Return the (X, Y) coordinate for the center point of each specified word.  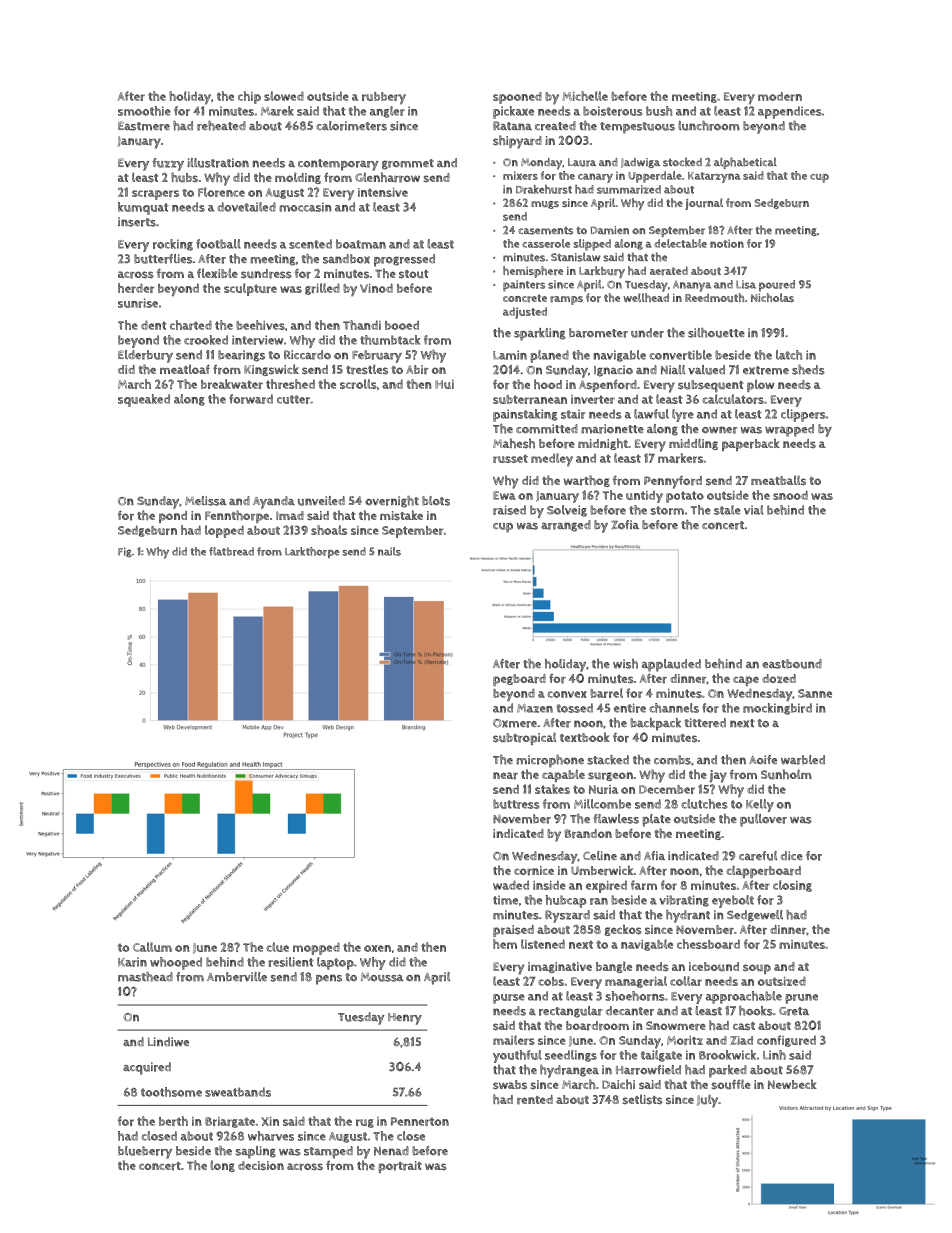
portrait (400, 1167)
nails (389, 551)
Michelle (585, 96)
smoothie (144, 111)
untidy (644, 497)
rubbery (384, 98)
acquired (147, 1068)
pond (173, 517)
